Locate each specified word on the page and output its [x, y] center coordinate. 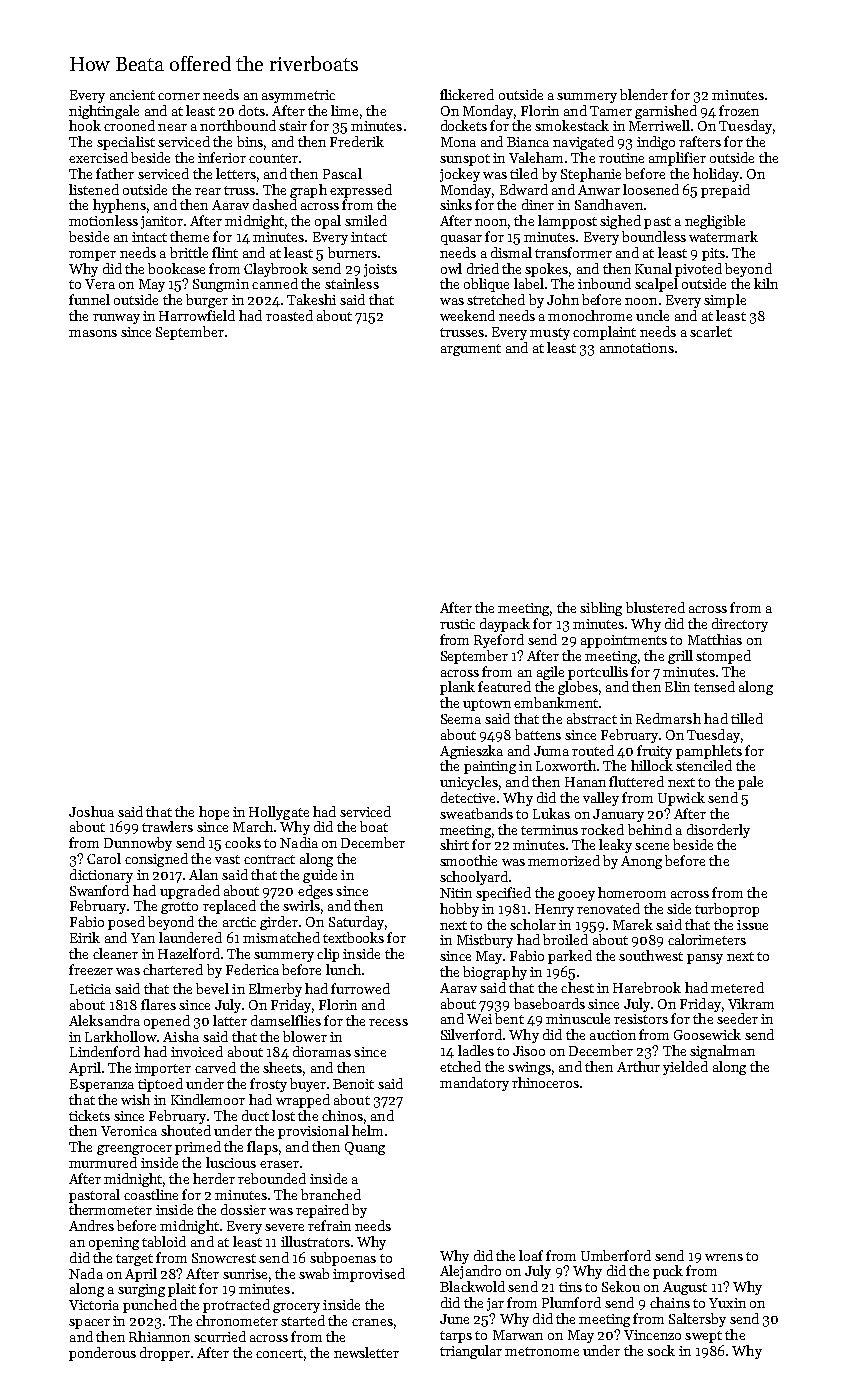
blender [644, 94]
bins [250, 141]
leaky [615, 846]
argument [471, 350]
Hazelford [189, 953]
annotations [637, 348]
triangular [471, 1352]
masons [93, 333]
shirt [454, 844]
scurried [220, 1336]
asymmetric [298, 96]
